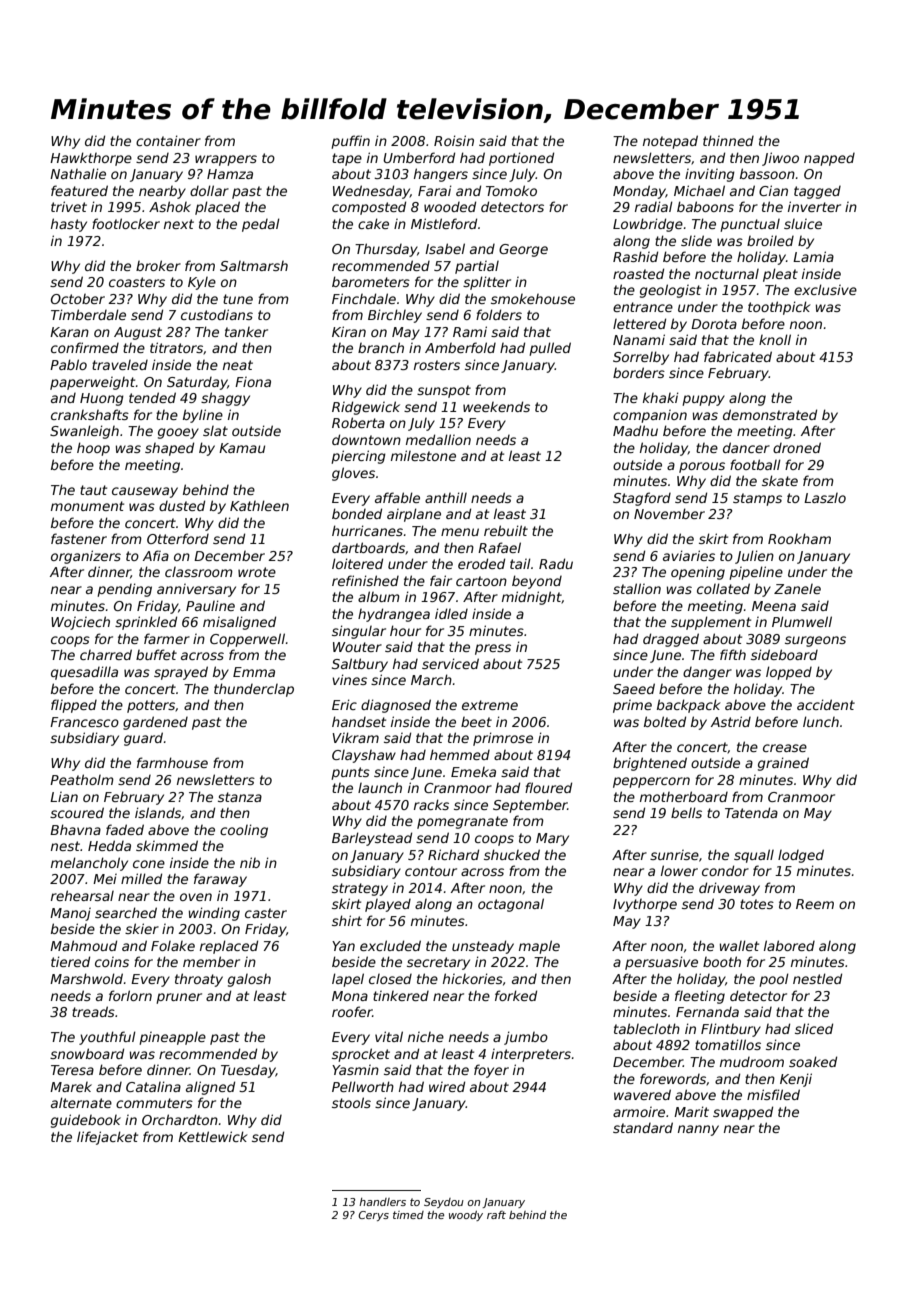 The image size is (908, 1316). I want to click on surgeons, so click(815, 641).
